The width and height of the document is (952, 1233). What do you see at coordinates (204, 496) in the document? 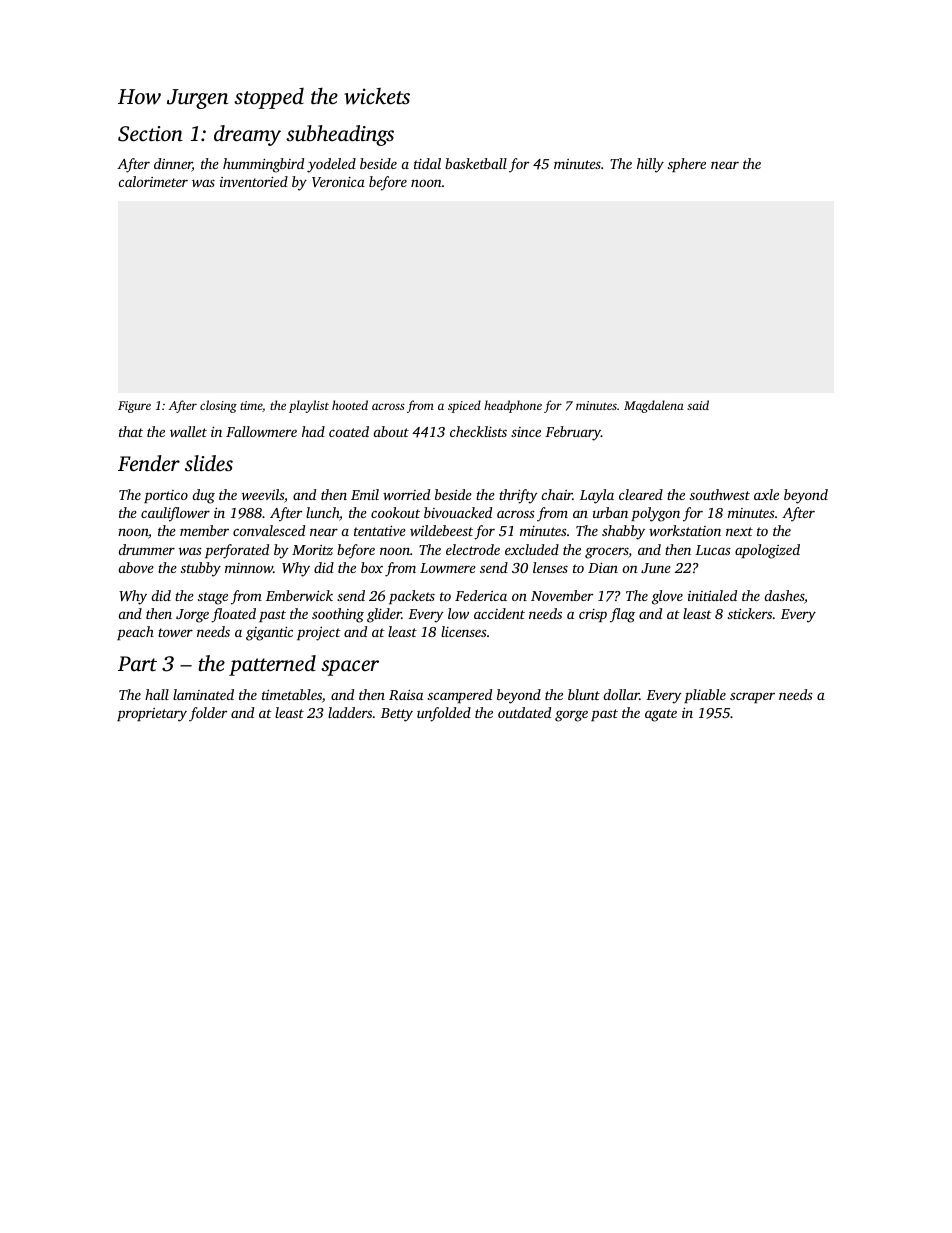
I see `dug` at bounding box center [204, 496].
